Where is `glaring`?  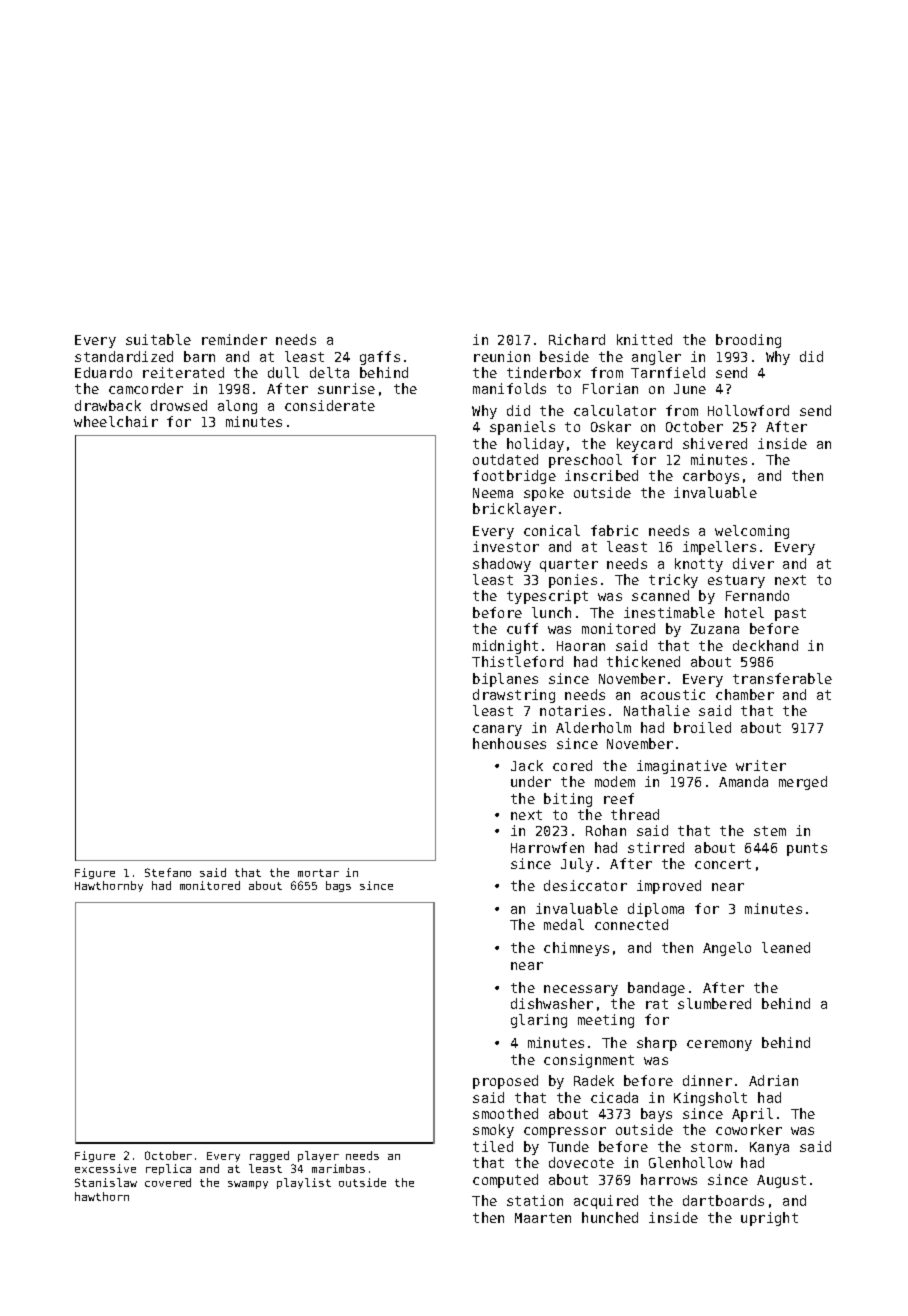
glaring is located at coordinates (539, 1021).
